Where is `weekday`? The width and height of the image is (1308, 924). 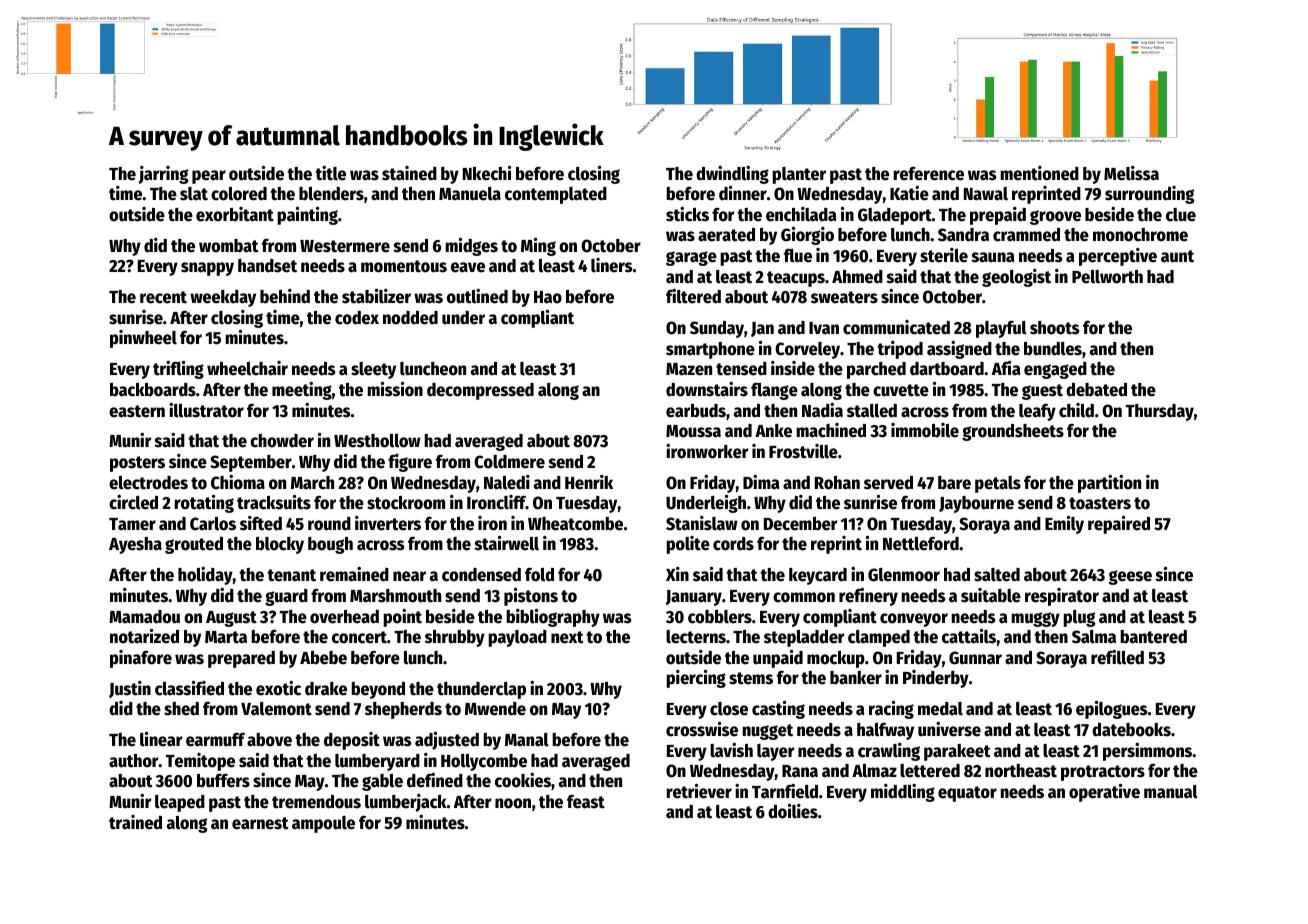
weekday is located at coordinates (223, 298).
